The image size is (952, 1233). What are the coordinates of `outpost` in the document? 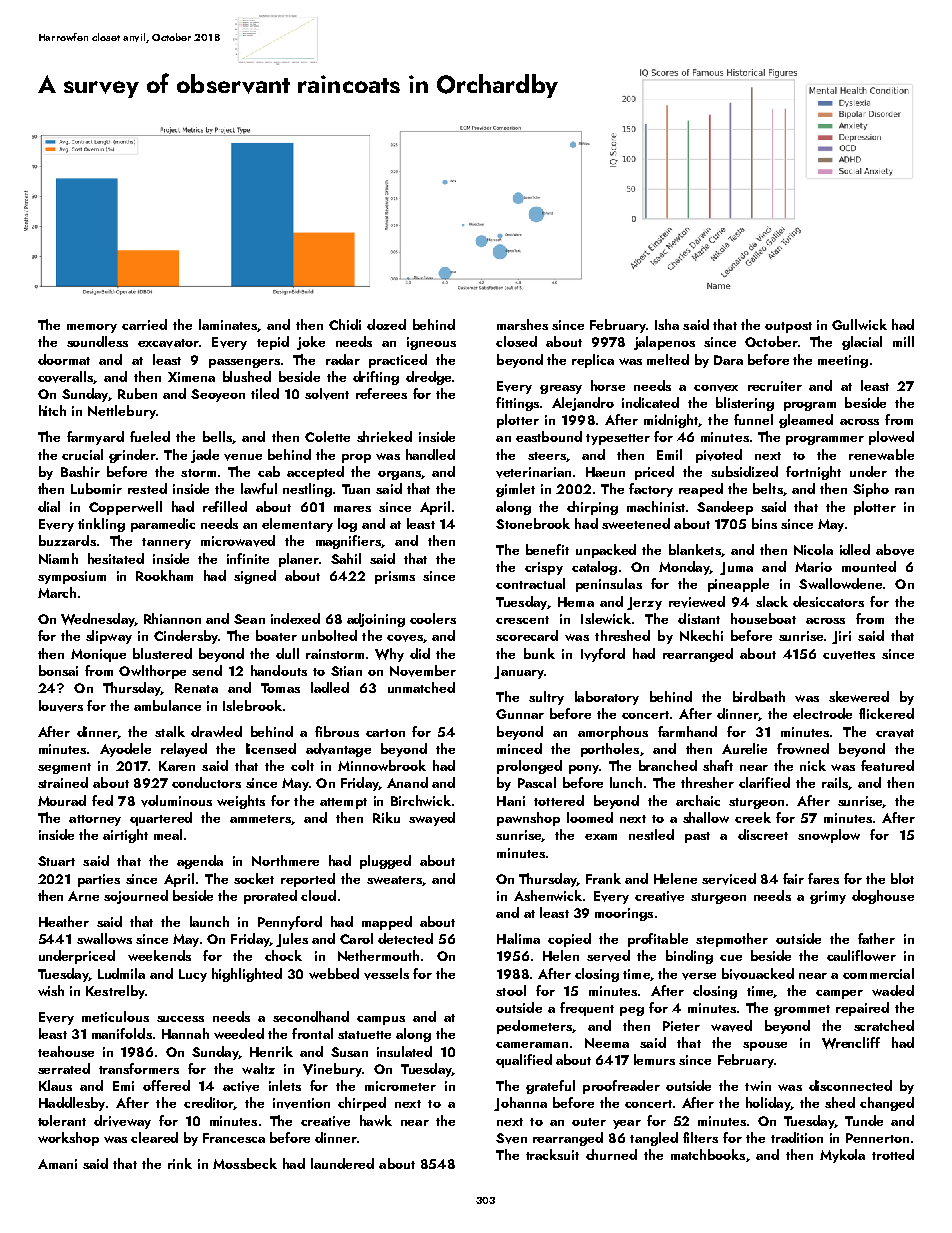 It's located at (788, 327).
